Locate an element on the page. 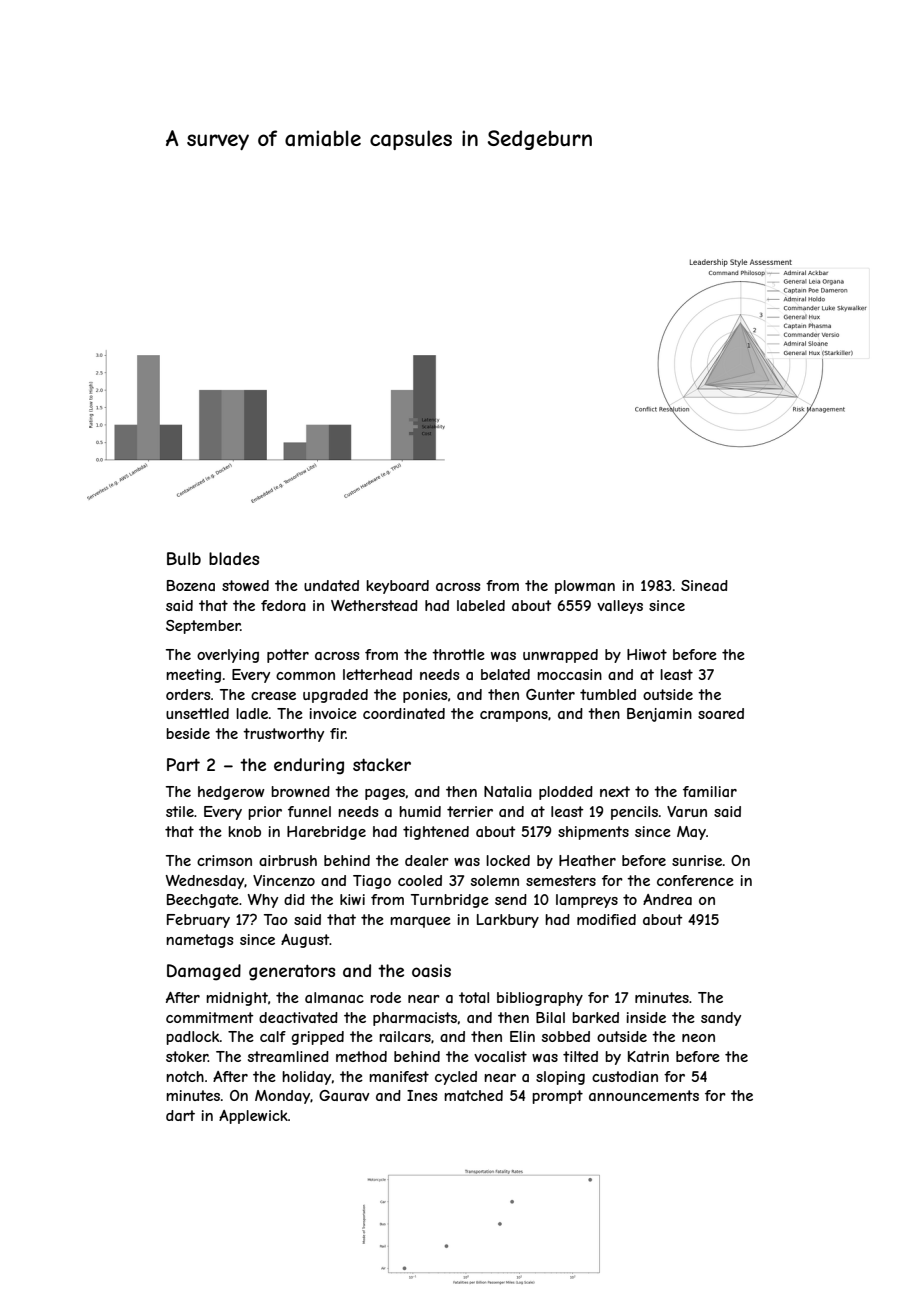  Hiwot is located at coordinates (647, 654).
